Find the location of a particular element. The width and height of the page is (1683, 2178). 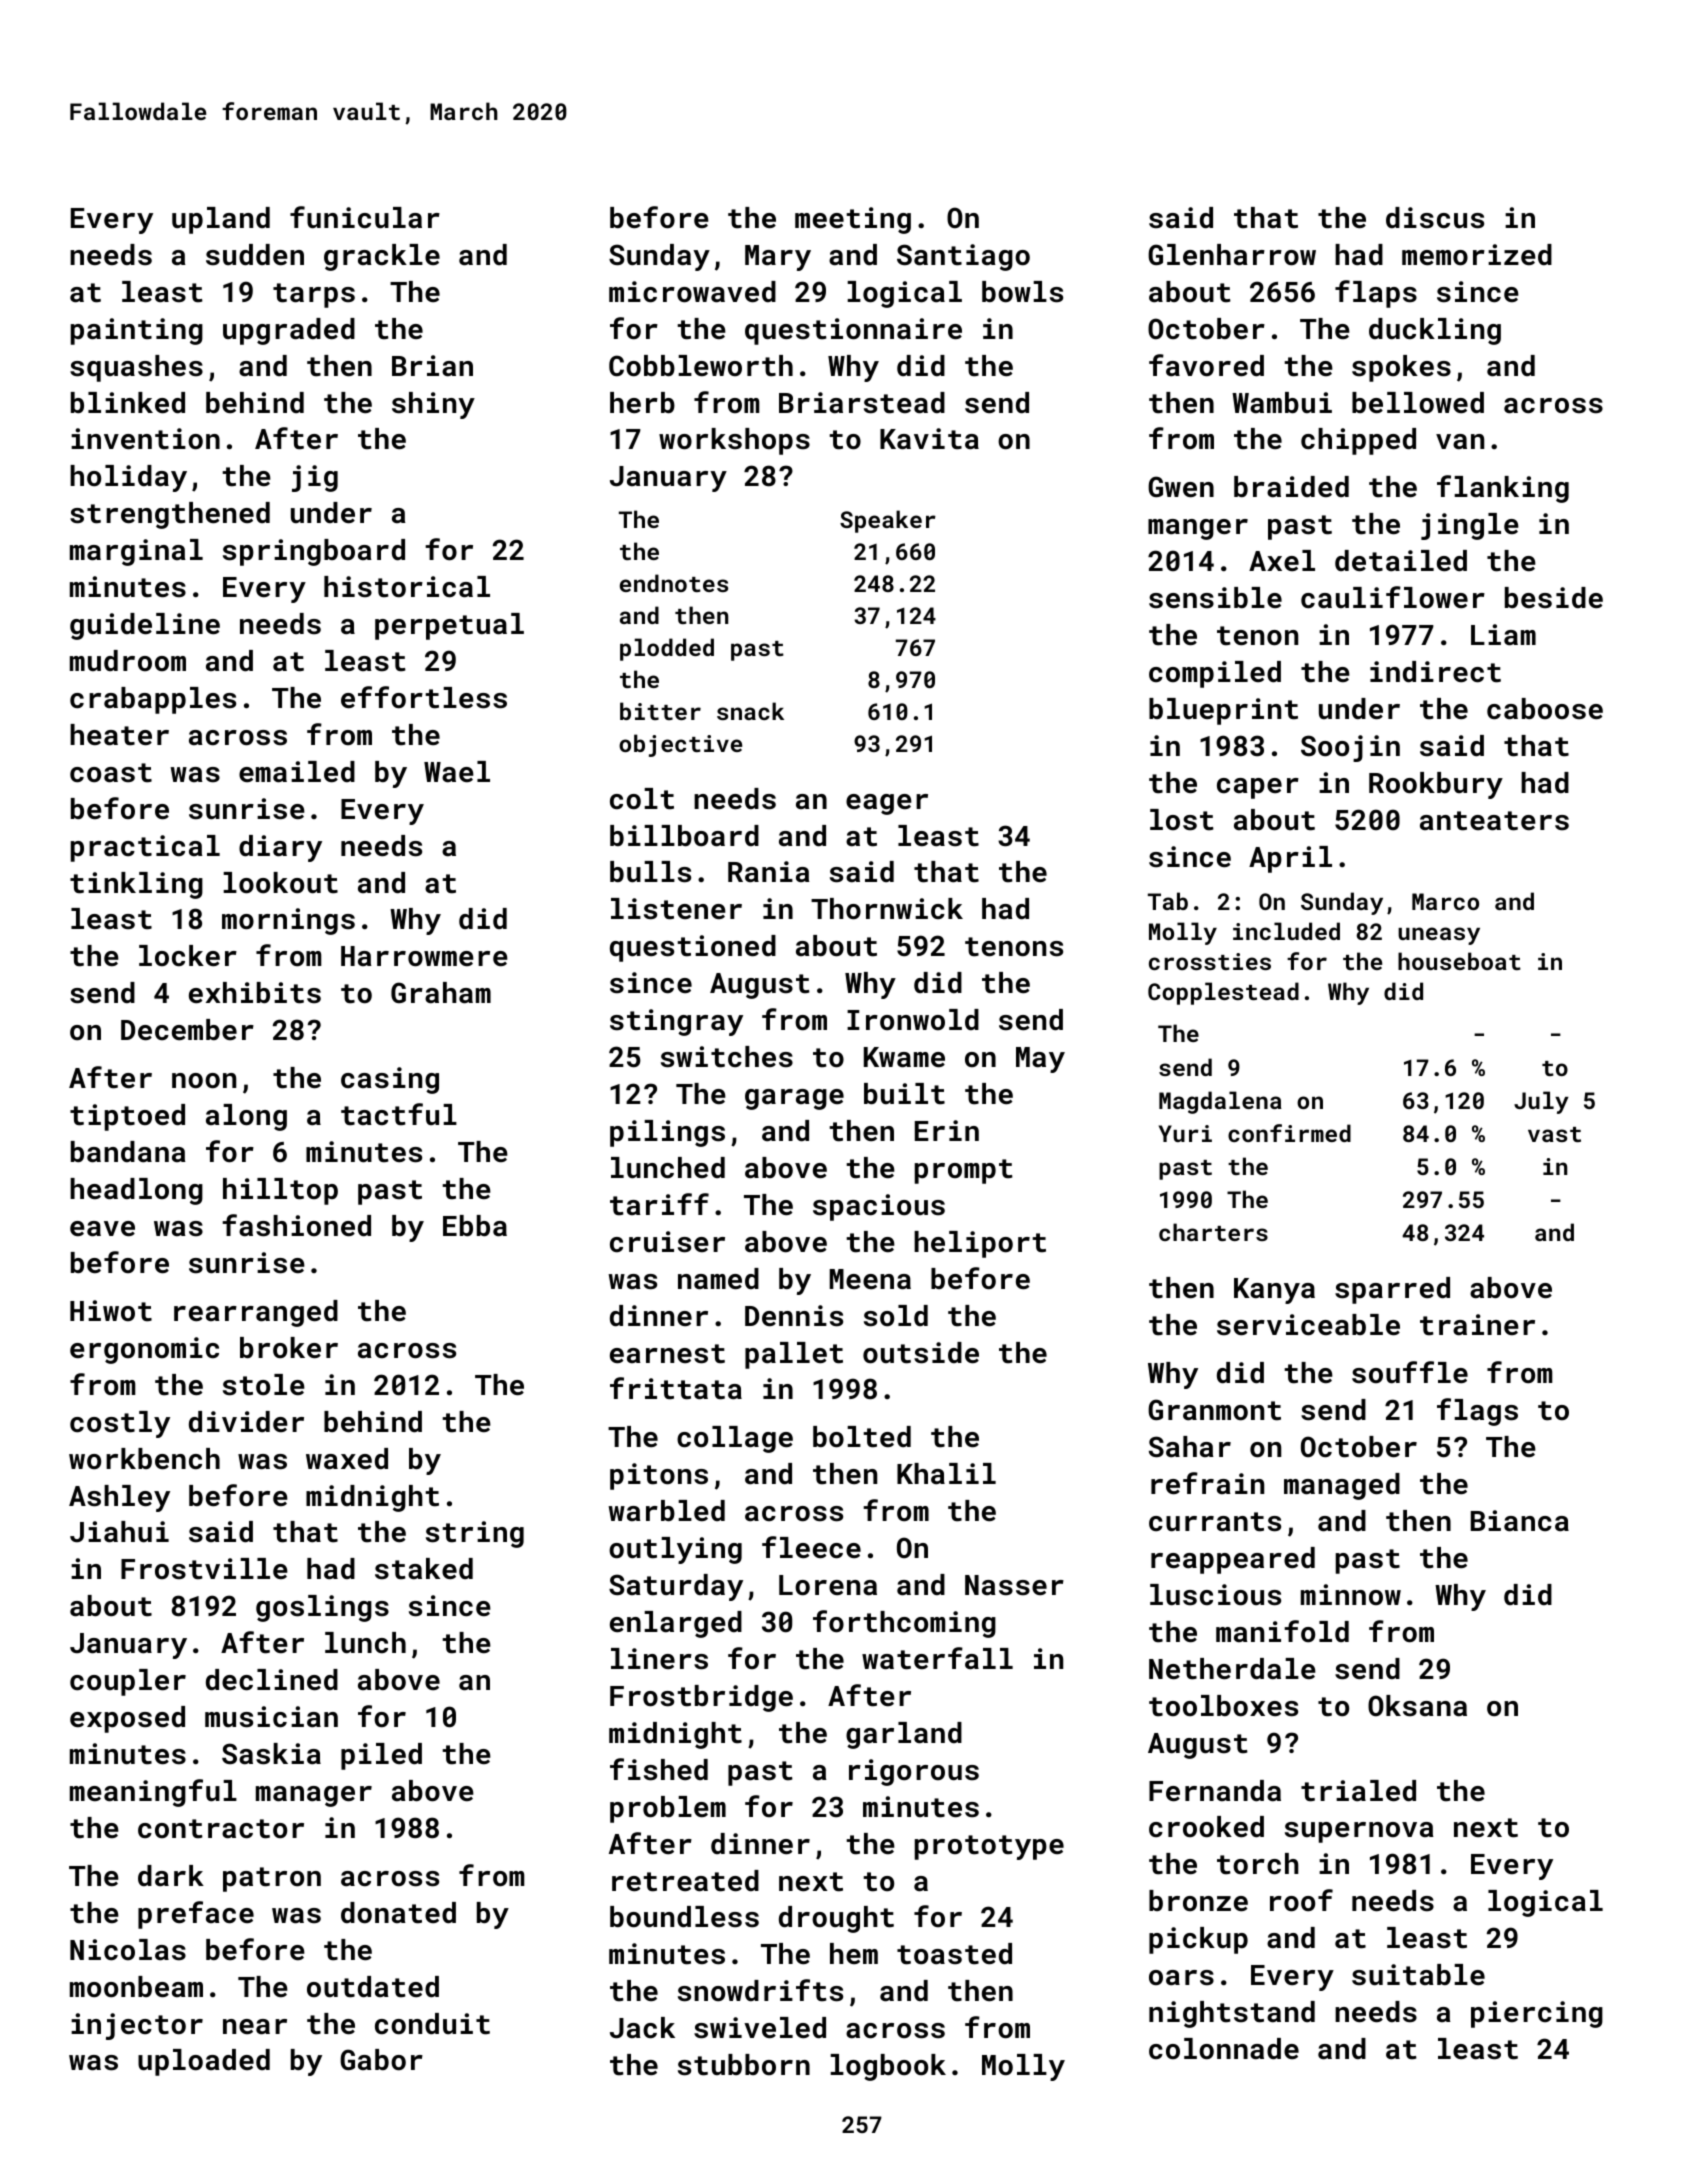

sensible is located at coordinates (1215, 598).
